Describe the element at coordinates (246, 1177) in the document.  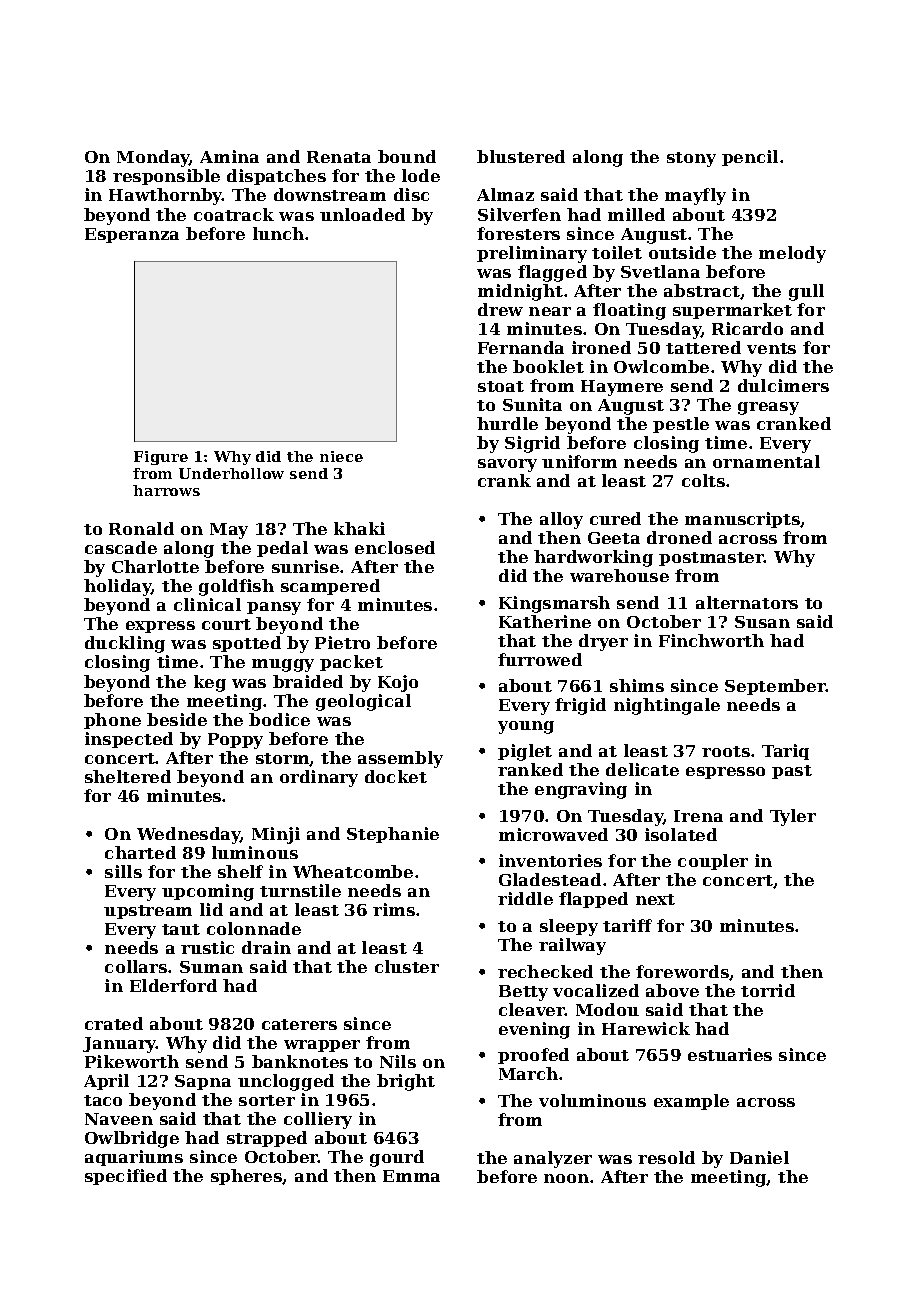
I see `spheres` at that location.
